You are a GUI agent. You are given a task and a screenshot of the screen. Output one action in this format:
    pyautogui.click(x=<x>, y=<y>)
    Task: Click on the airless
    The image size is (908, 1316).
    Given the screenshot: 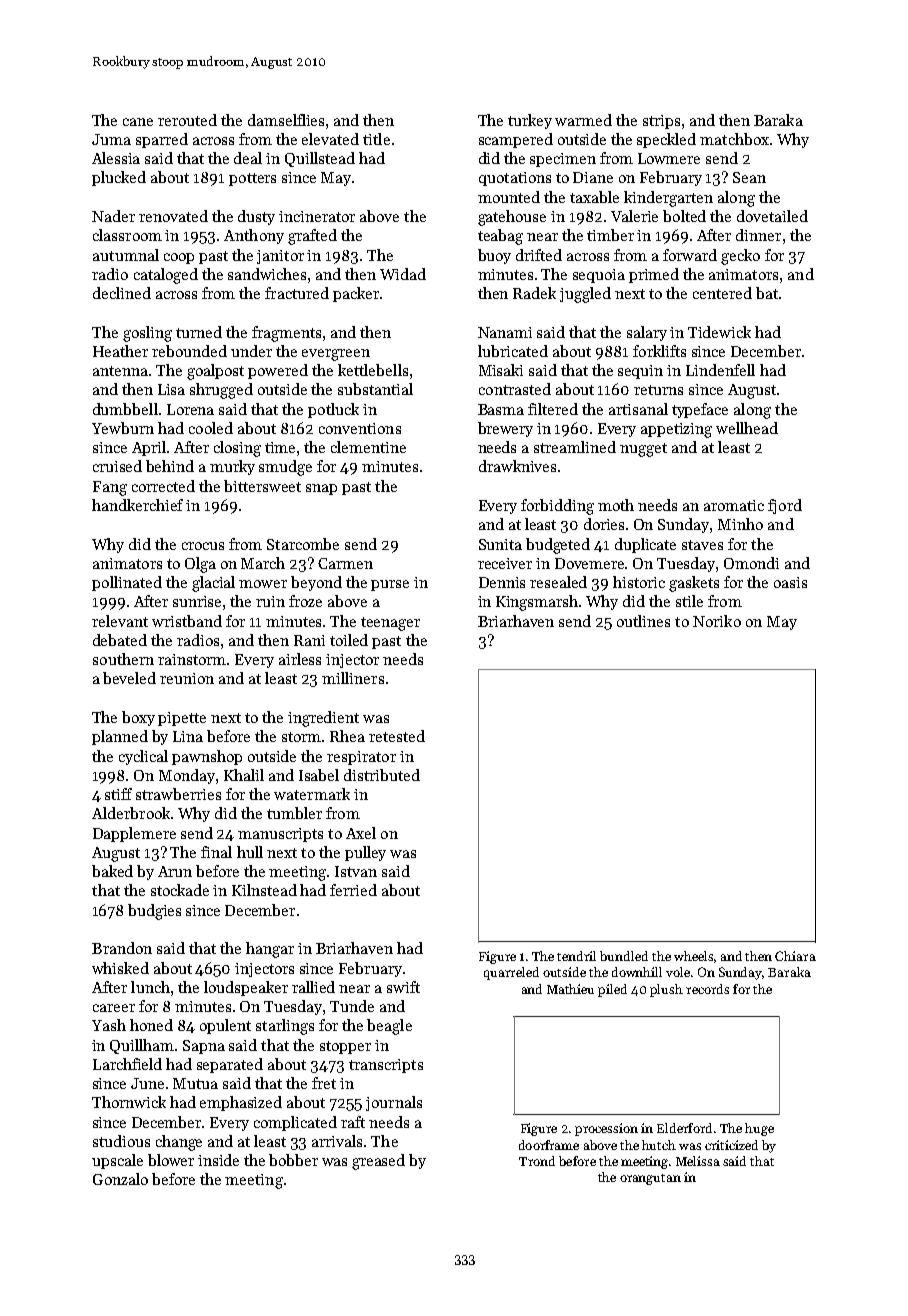 What is the action you would take?
    pyautogui.click(x=300, y=659)
